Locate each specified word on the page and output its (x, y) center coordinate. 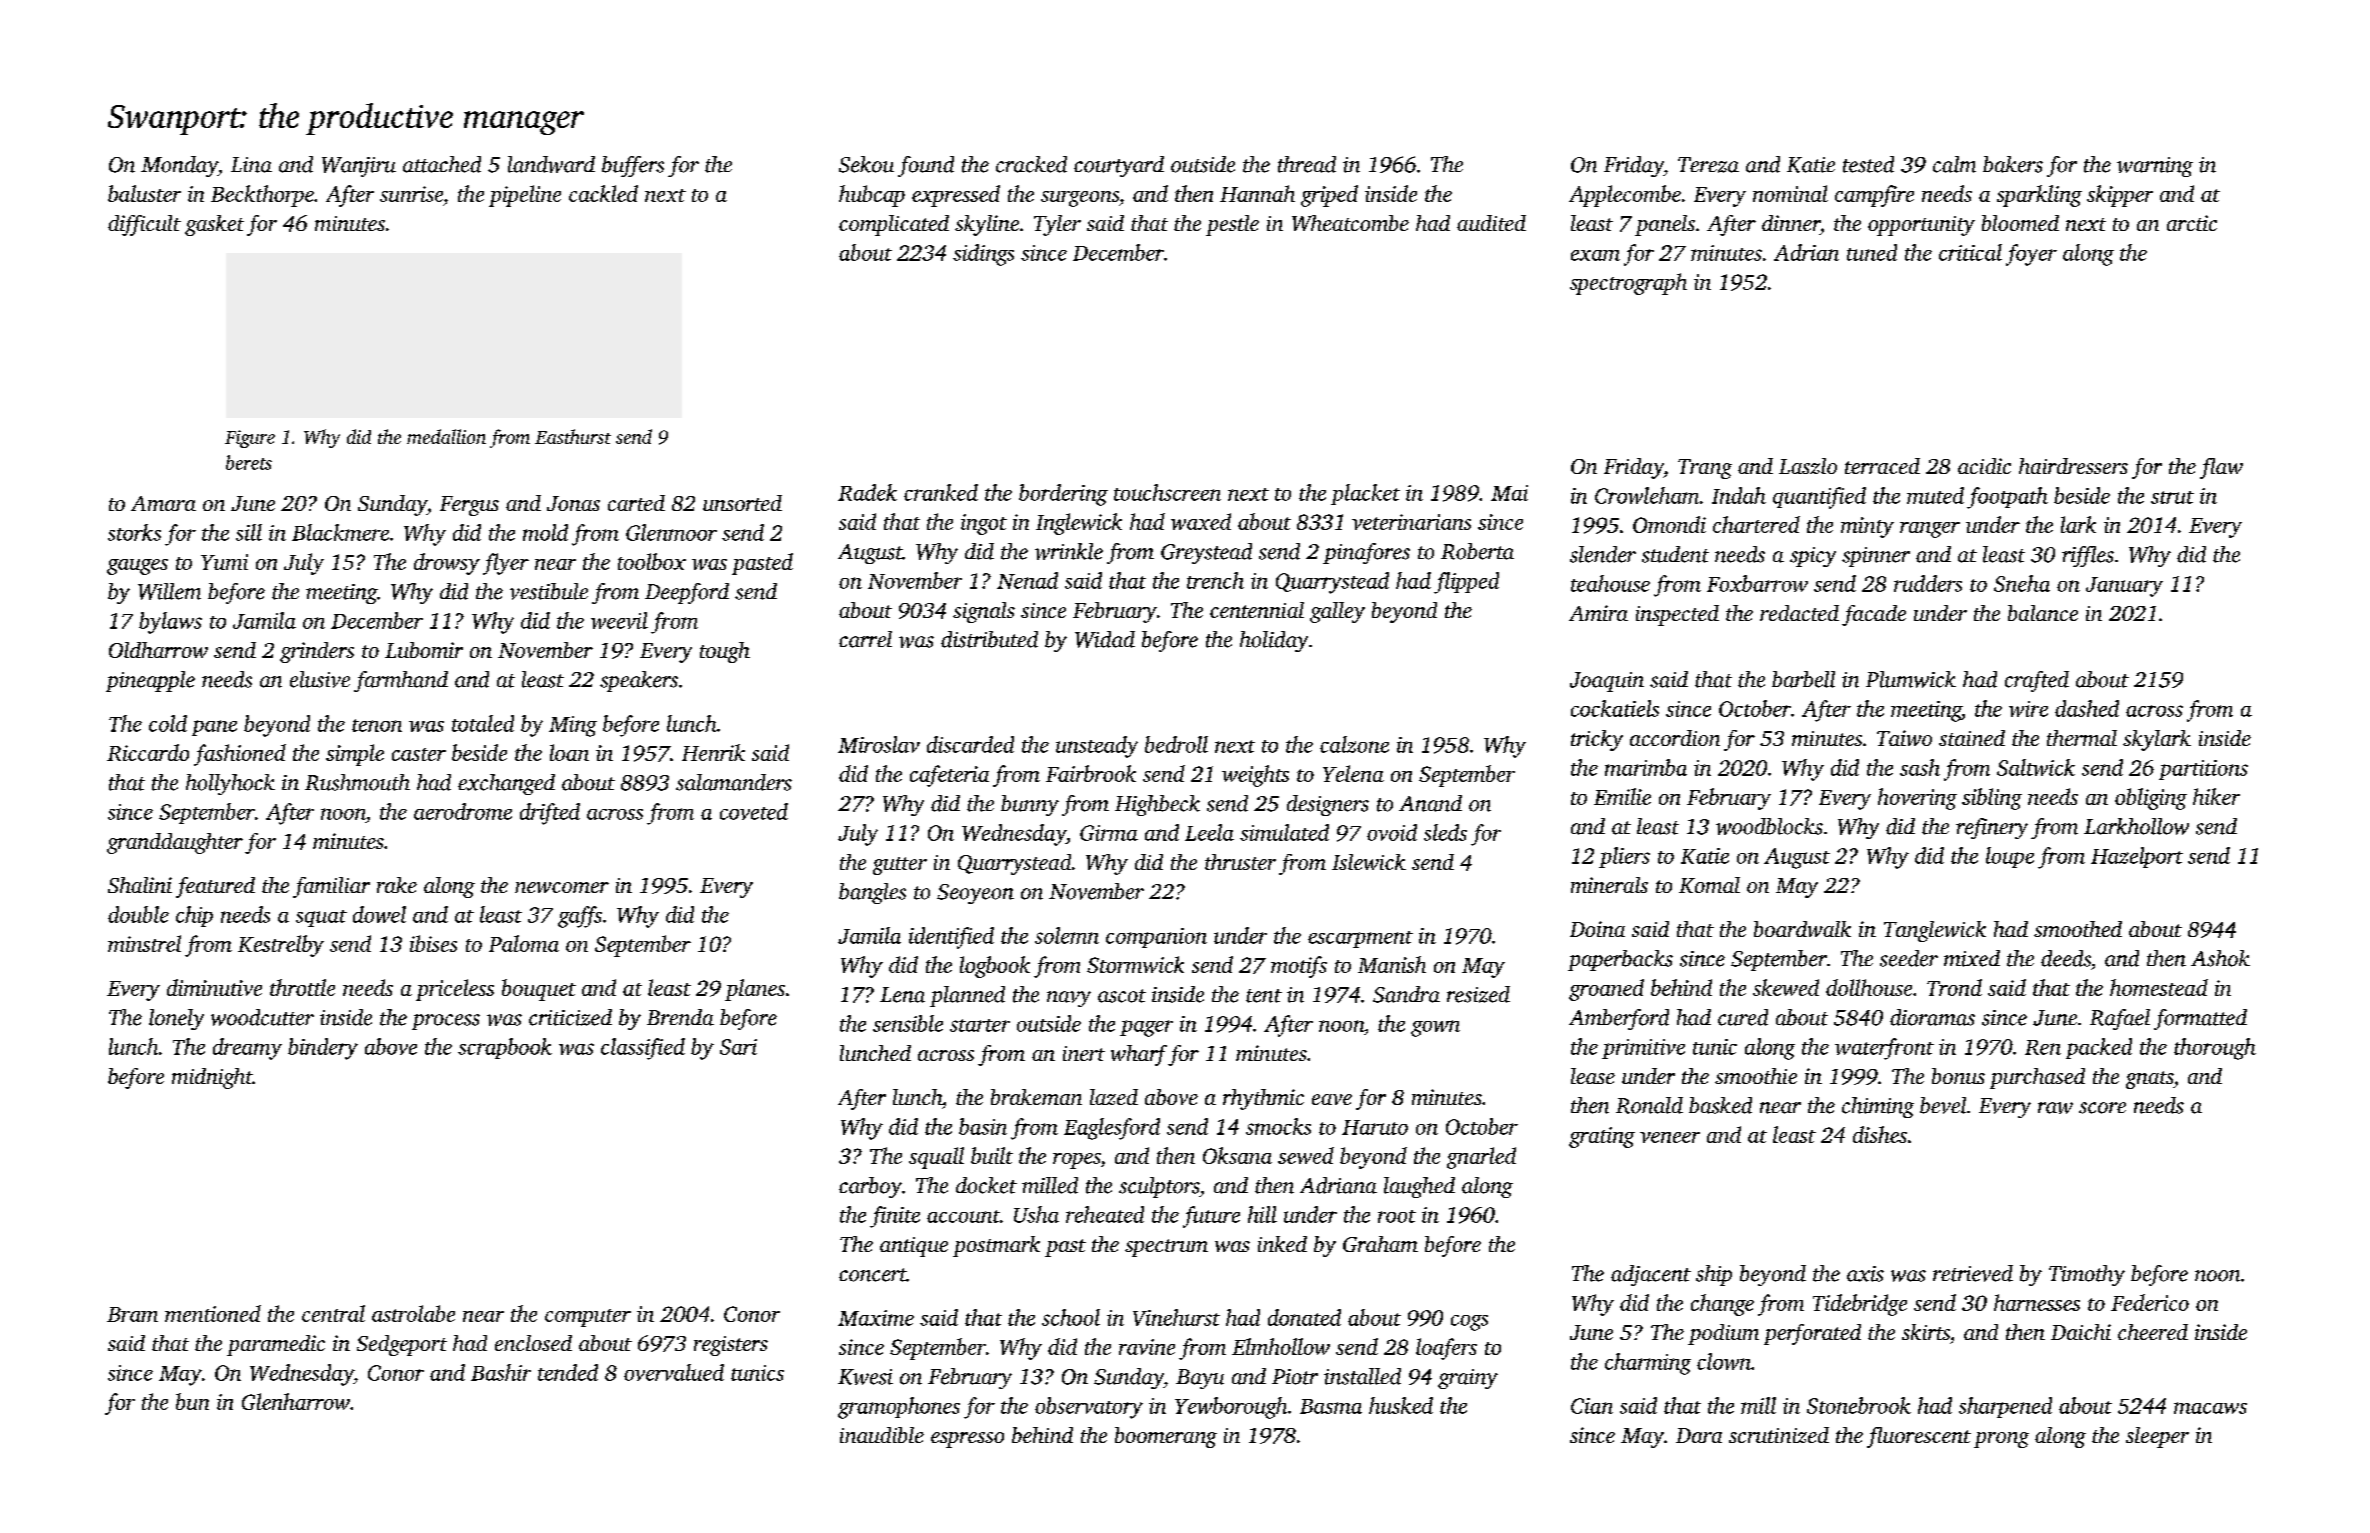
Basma (1331, 1406)
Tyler (1057, 225)
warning (2155, 167)
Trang (1705, 469)
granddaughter (175, 843)
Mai (1509, 493)
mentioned (213, 1313)
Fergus (469, 506)
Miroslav (879, 744)
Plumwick (1911, 679)
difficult (144, 225)
